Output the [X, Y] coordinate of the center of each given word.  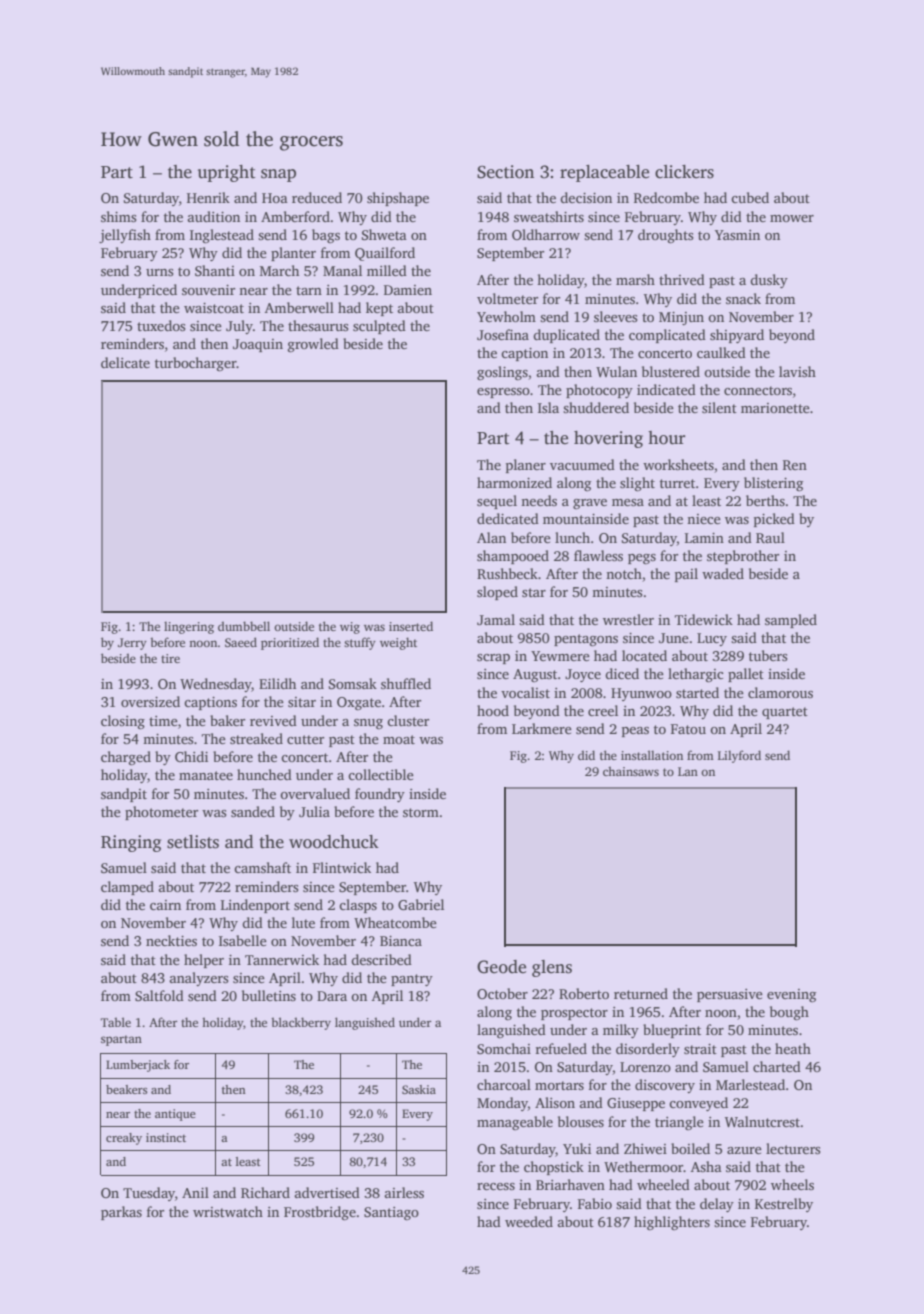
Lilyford [739, 756]
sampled [791, 621]
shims [118, 216]
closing [123, 722]
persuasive [730, 995]
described [381, 959]
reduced [317, 197]
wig [350, 628]
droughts [665, 236]
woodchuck [334, 842]
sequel [497, 502]
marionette [775, 408]
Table [116, 1022]
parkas [121, 1213]
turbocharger [196, 364]
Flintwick [342, 867]
